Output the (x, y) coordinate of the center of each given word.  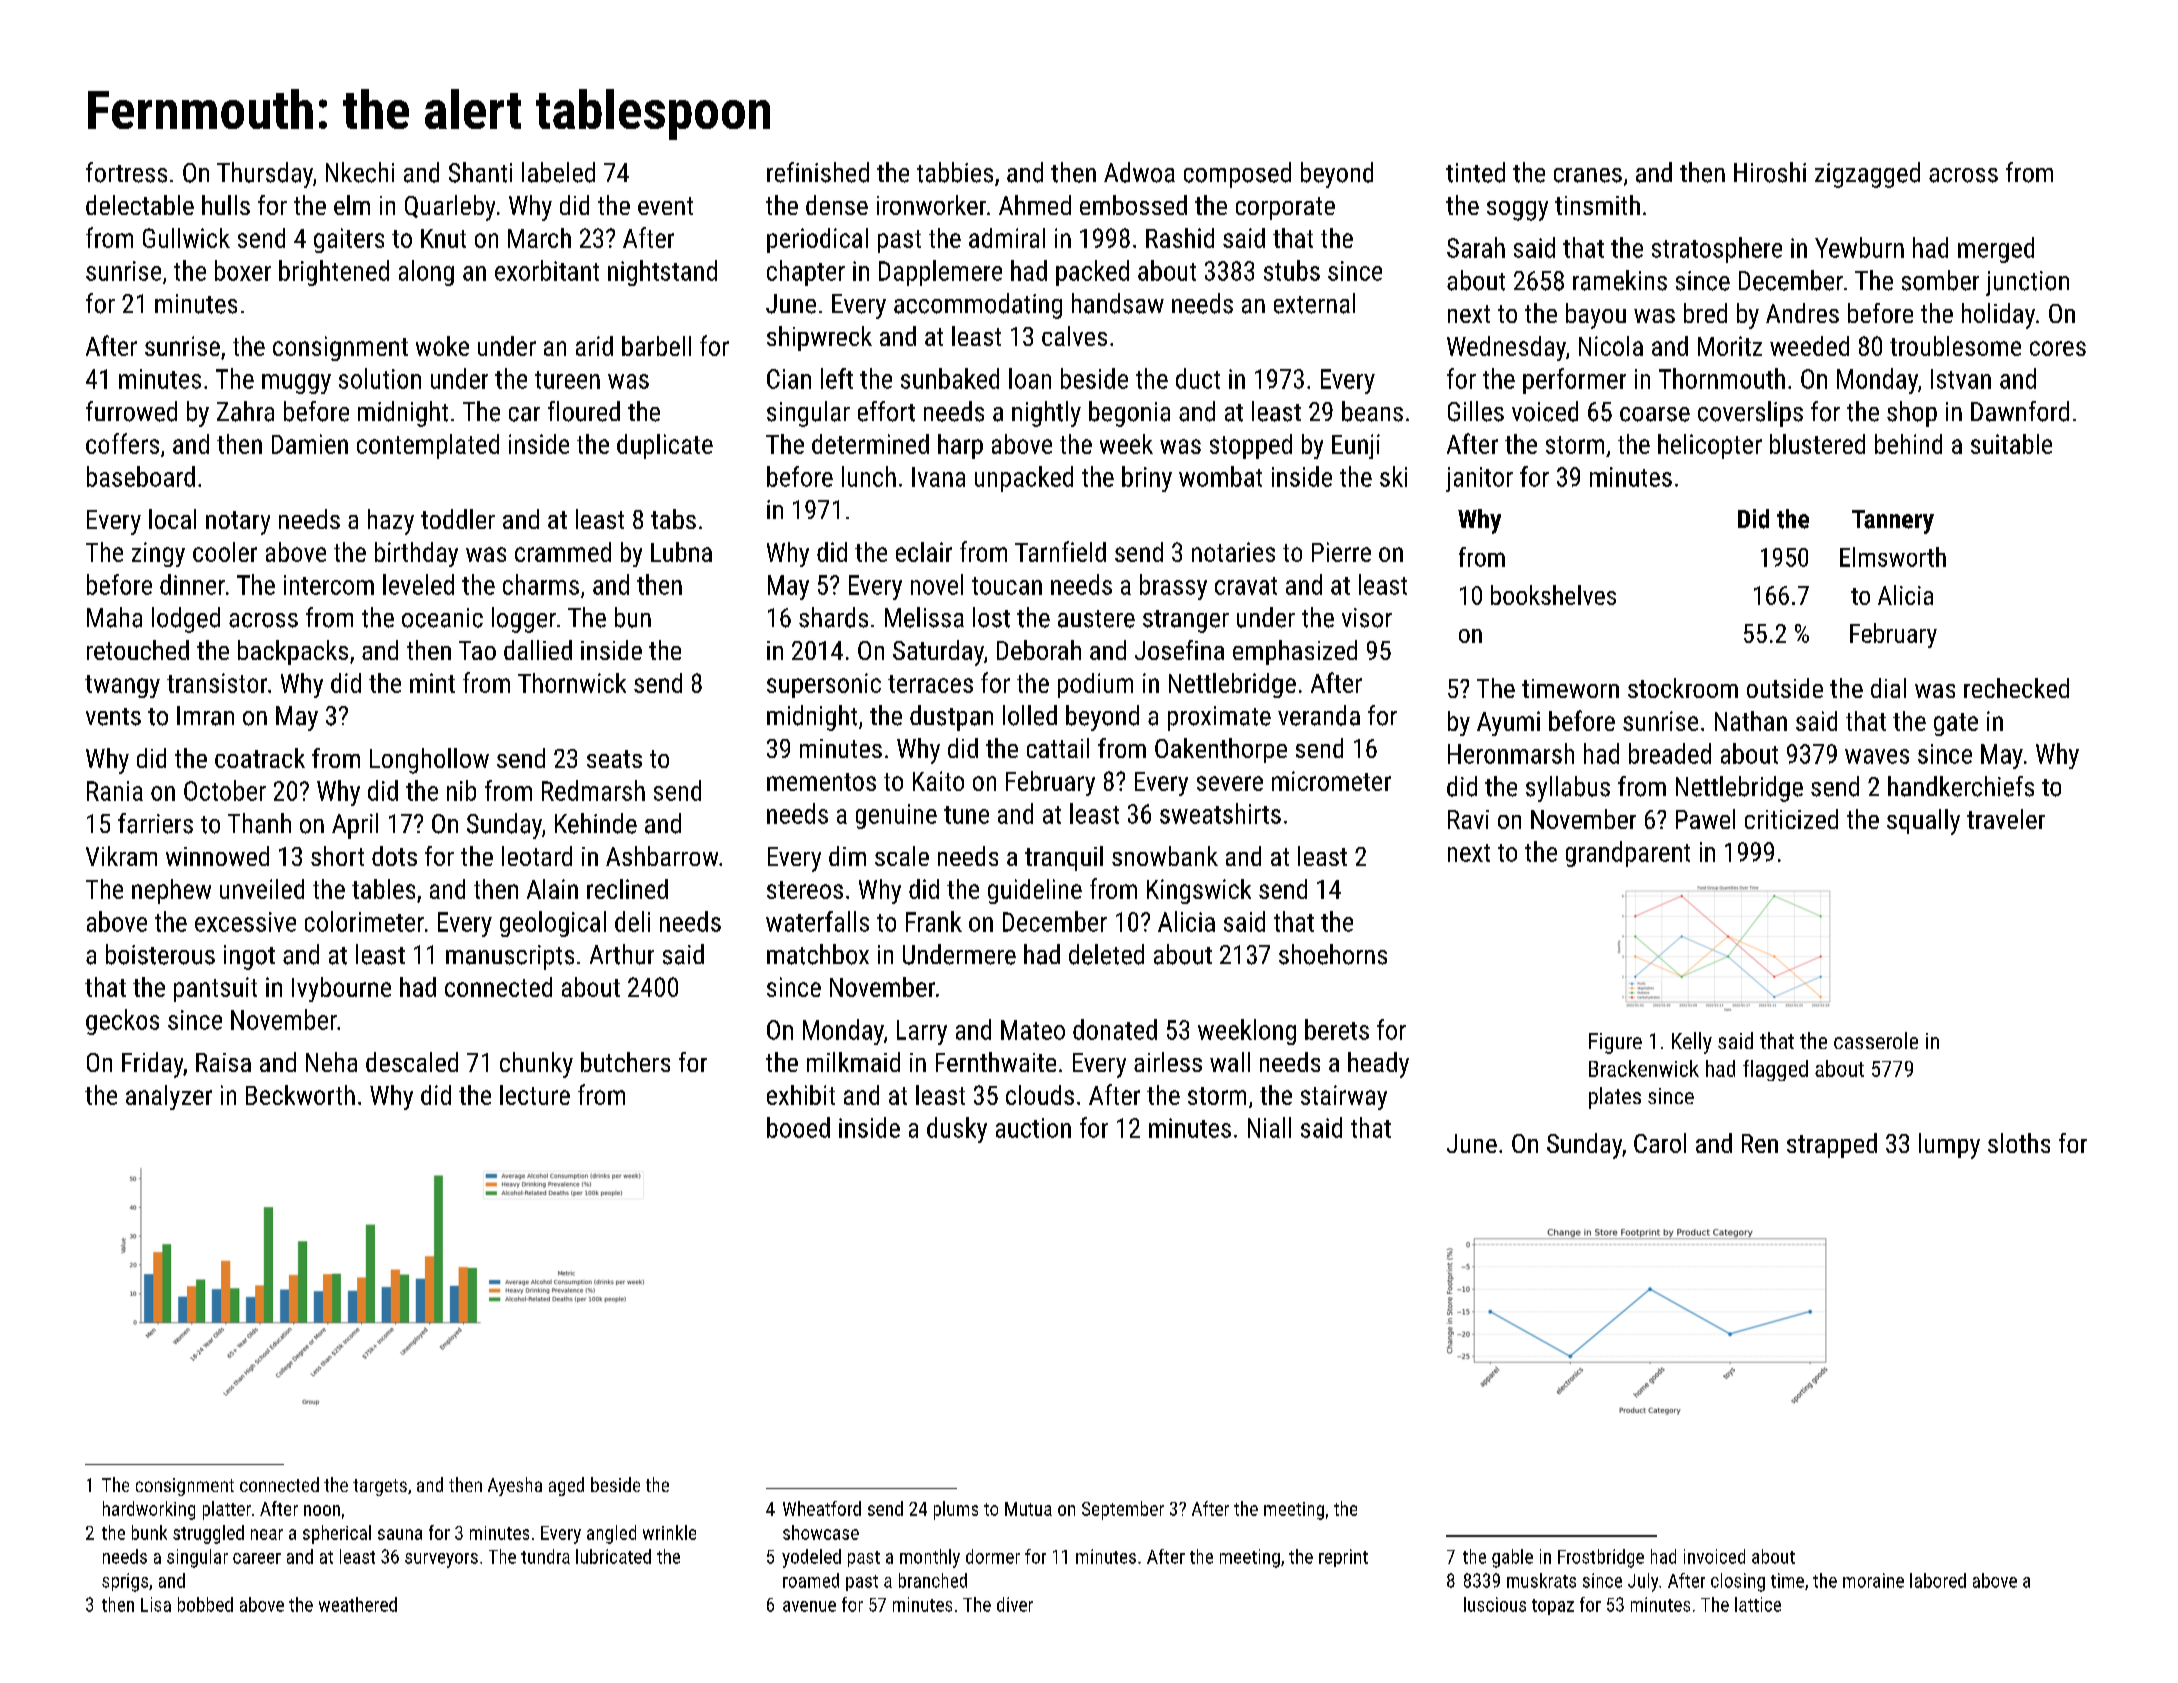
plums (956, 1510)
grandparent (1628, 854)
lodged (186, 620)
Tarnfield (1060, 551)
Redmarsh (593, 790)
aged (566, 1486)
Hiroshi (1770, 172)
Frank (934, 921)
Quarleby (450, 208)
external (1314, 303)
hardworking (149, 1510)
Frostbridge (1601, 1558)
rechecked (2016, 688)
